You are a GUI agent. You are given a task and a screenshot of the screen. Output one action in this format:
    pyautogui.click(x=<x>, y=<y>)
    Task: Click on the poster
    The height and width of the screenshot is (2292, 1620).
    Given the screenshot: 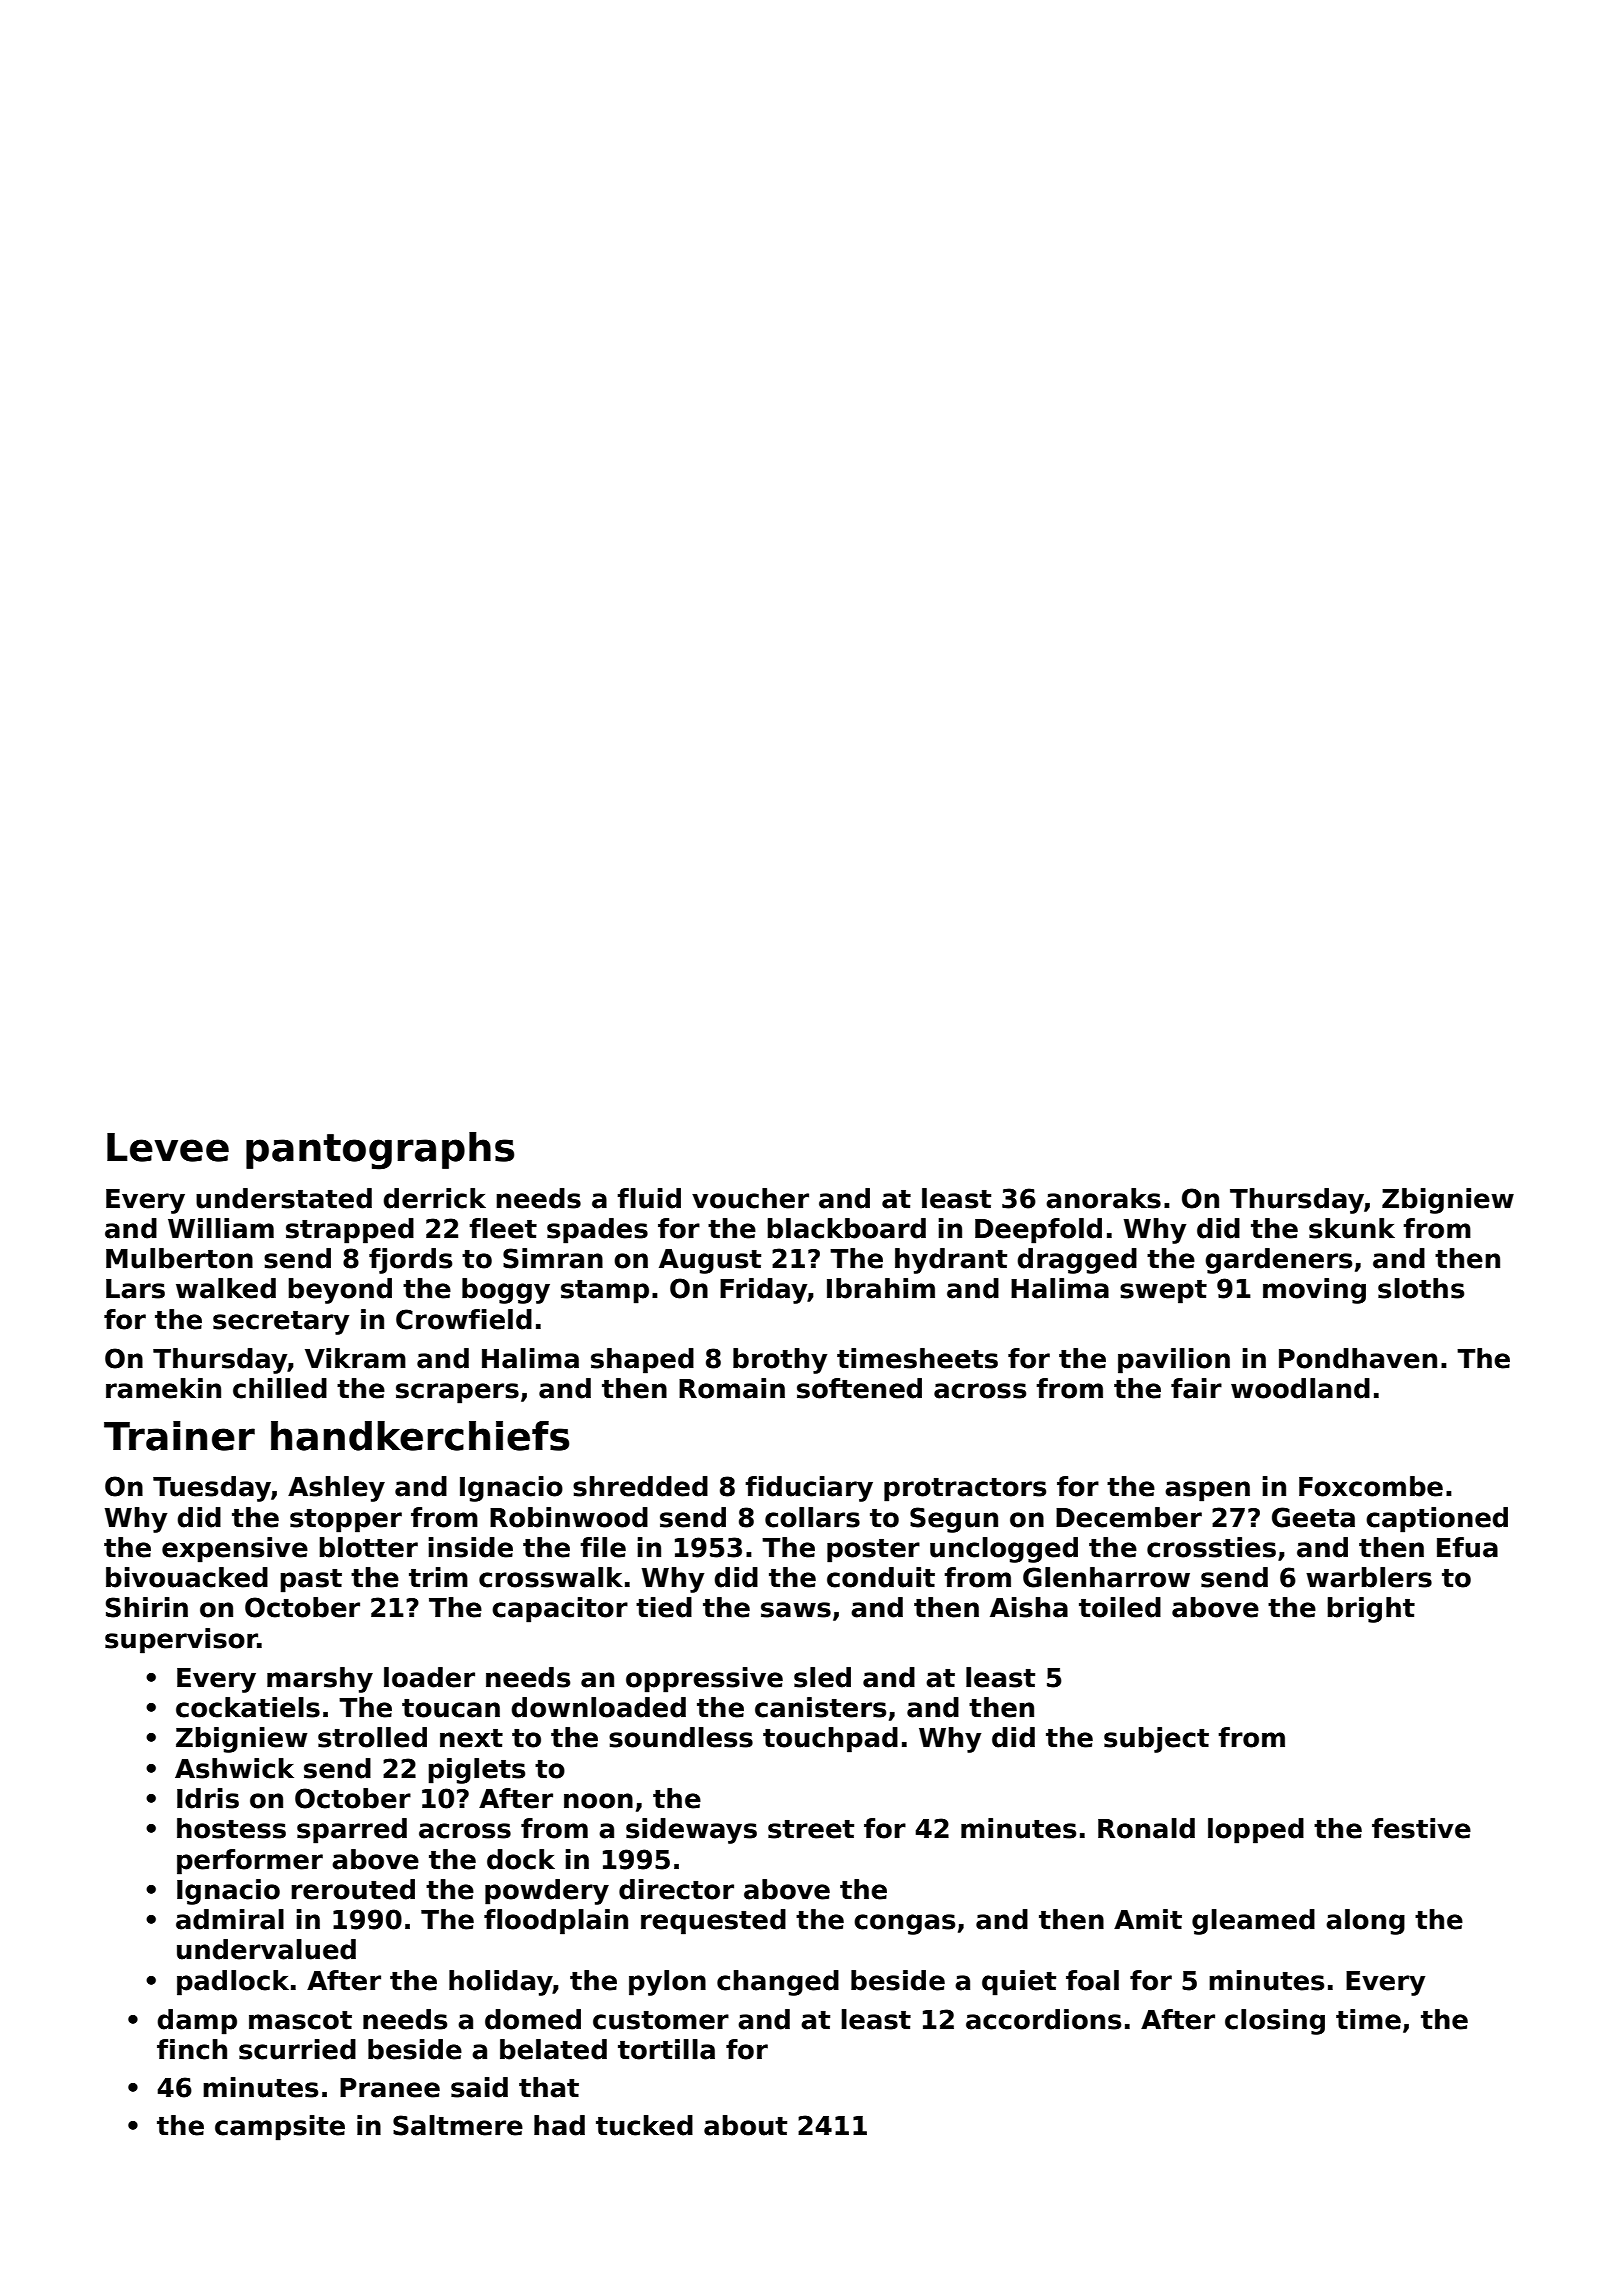 What is the action you would take?
    pyautogui.click(x=873, y=1551)
